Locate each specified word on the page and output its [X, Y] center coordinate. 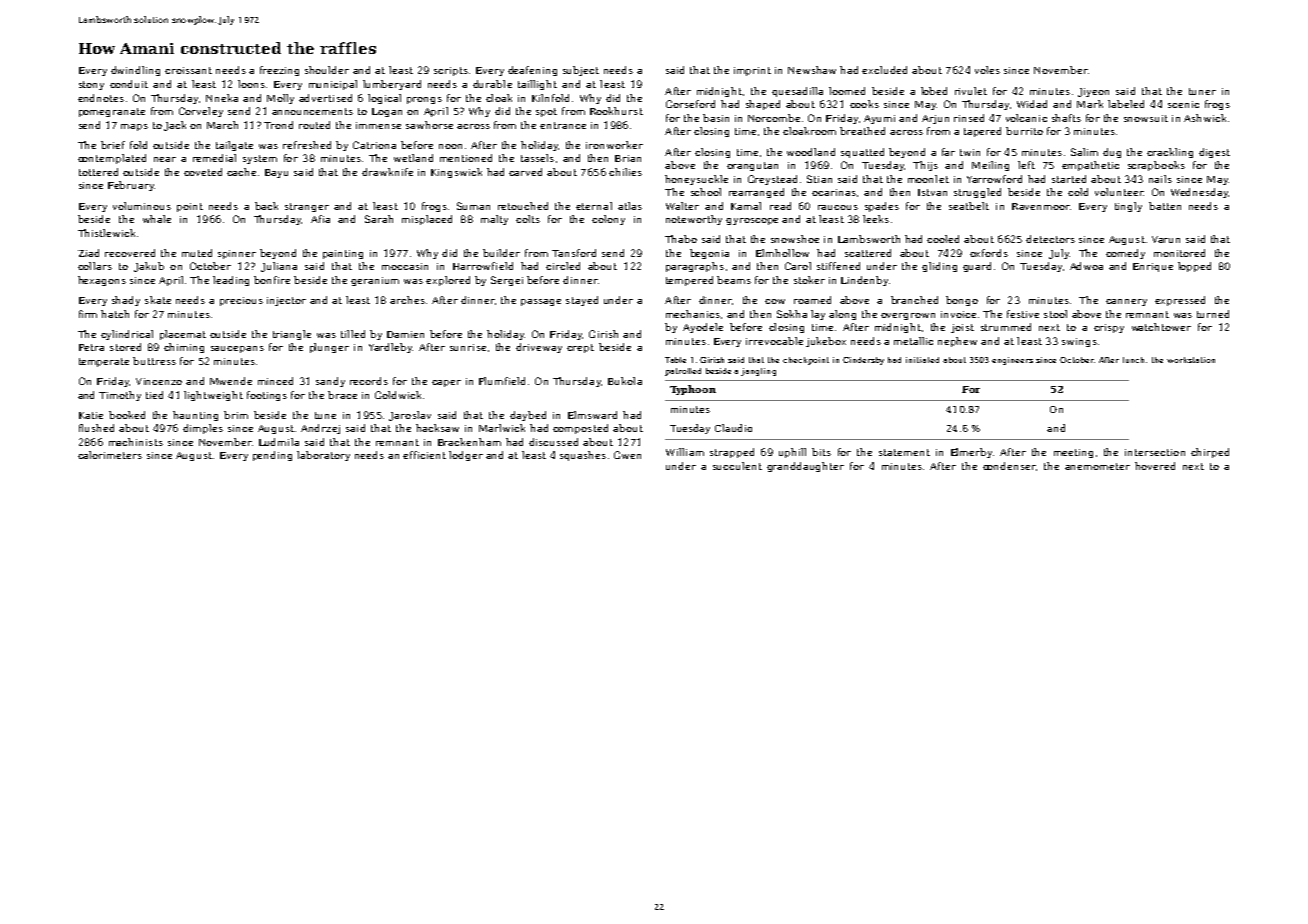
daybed [528, 416]
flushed [96, 428]
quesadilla [797, 92]
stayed [582, 301]
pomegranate [112, 112]
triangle [292, 335]
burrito [1024, 131]
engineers [1012, 361]
